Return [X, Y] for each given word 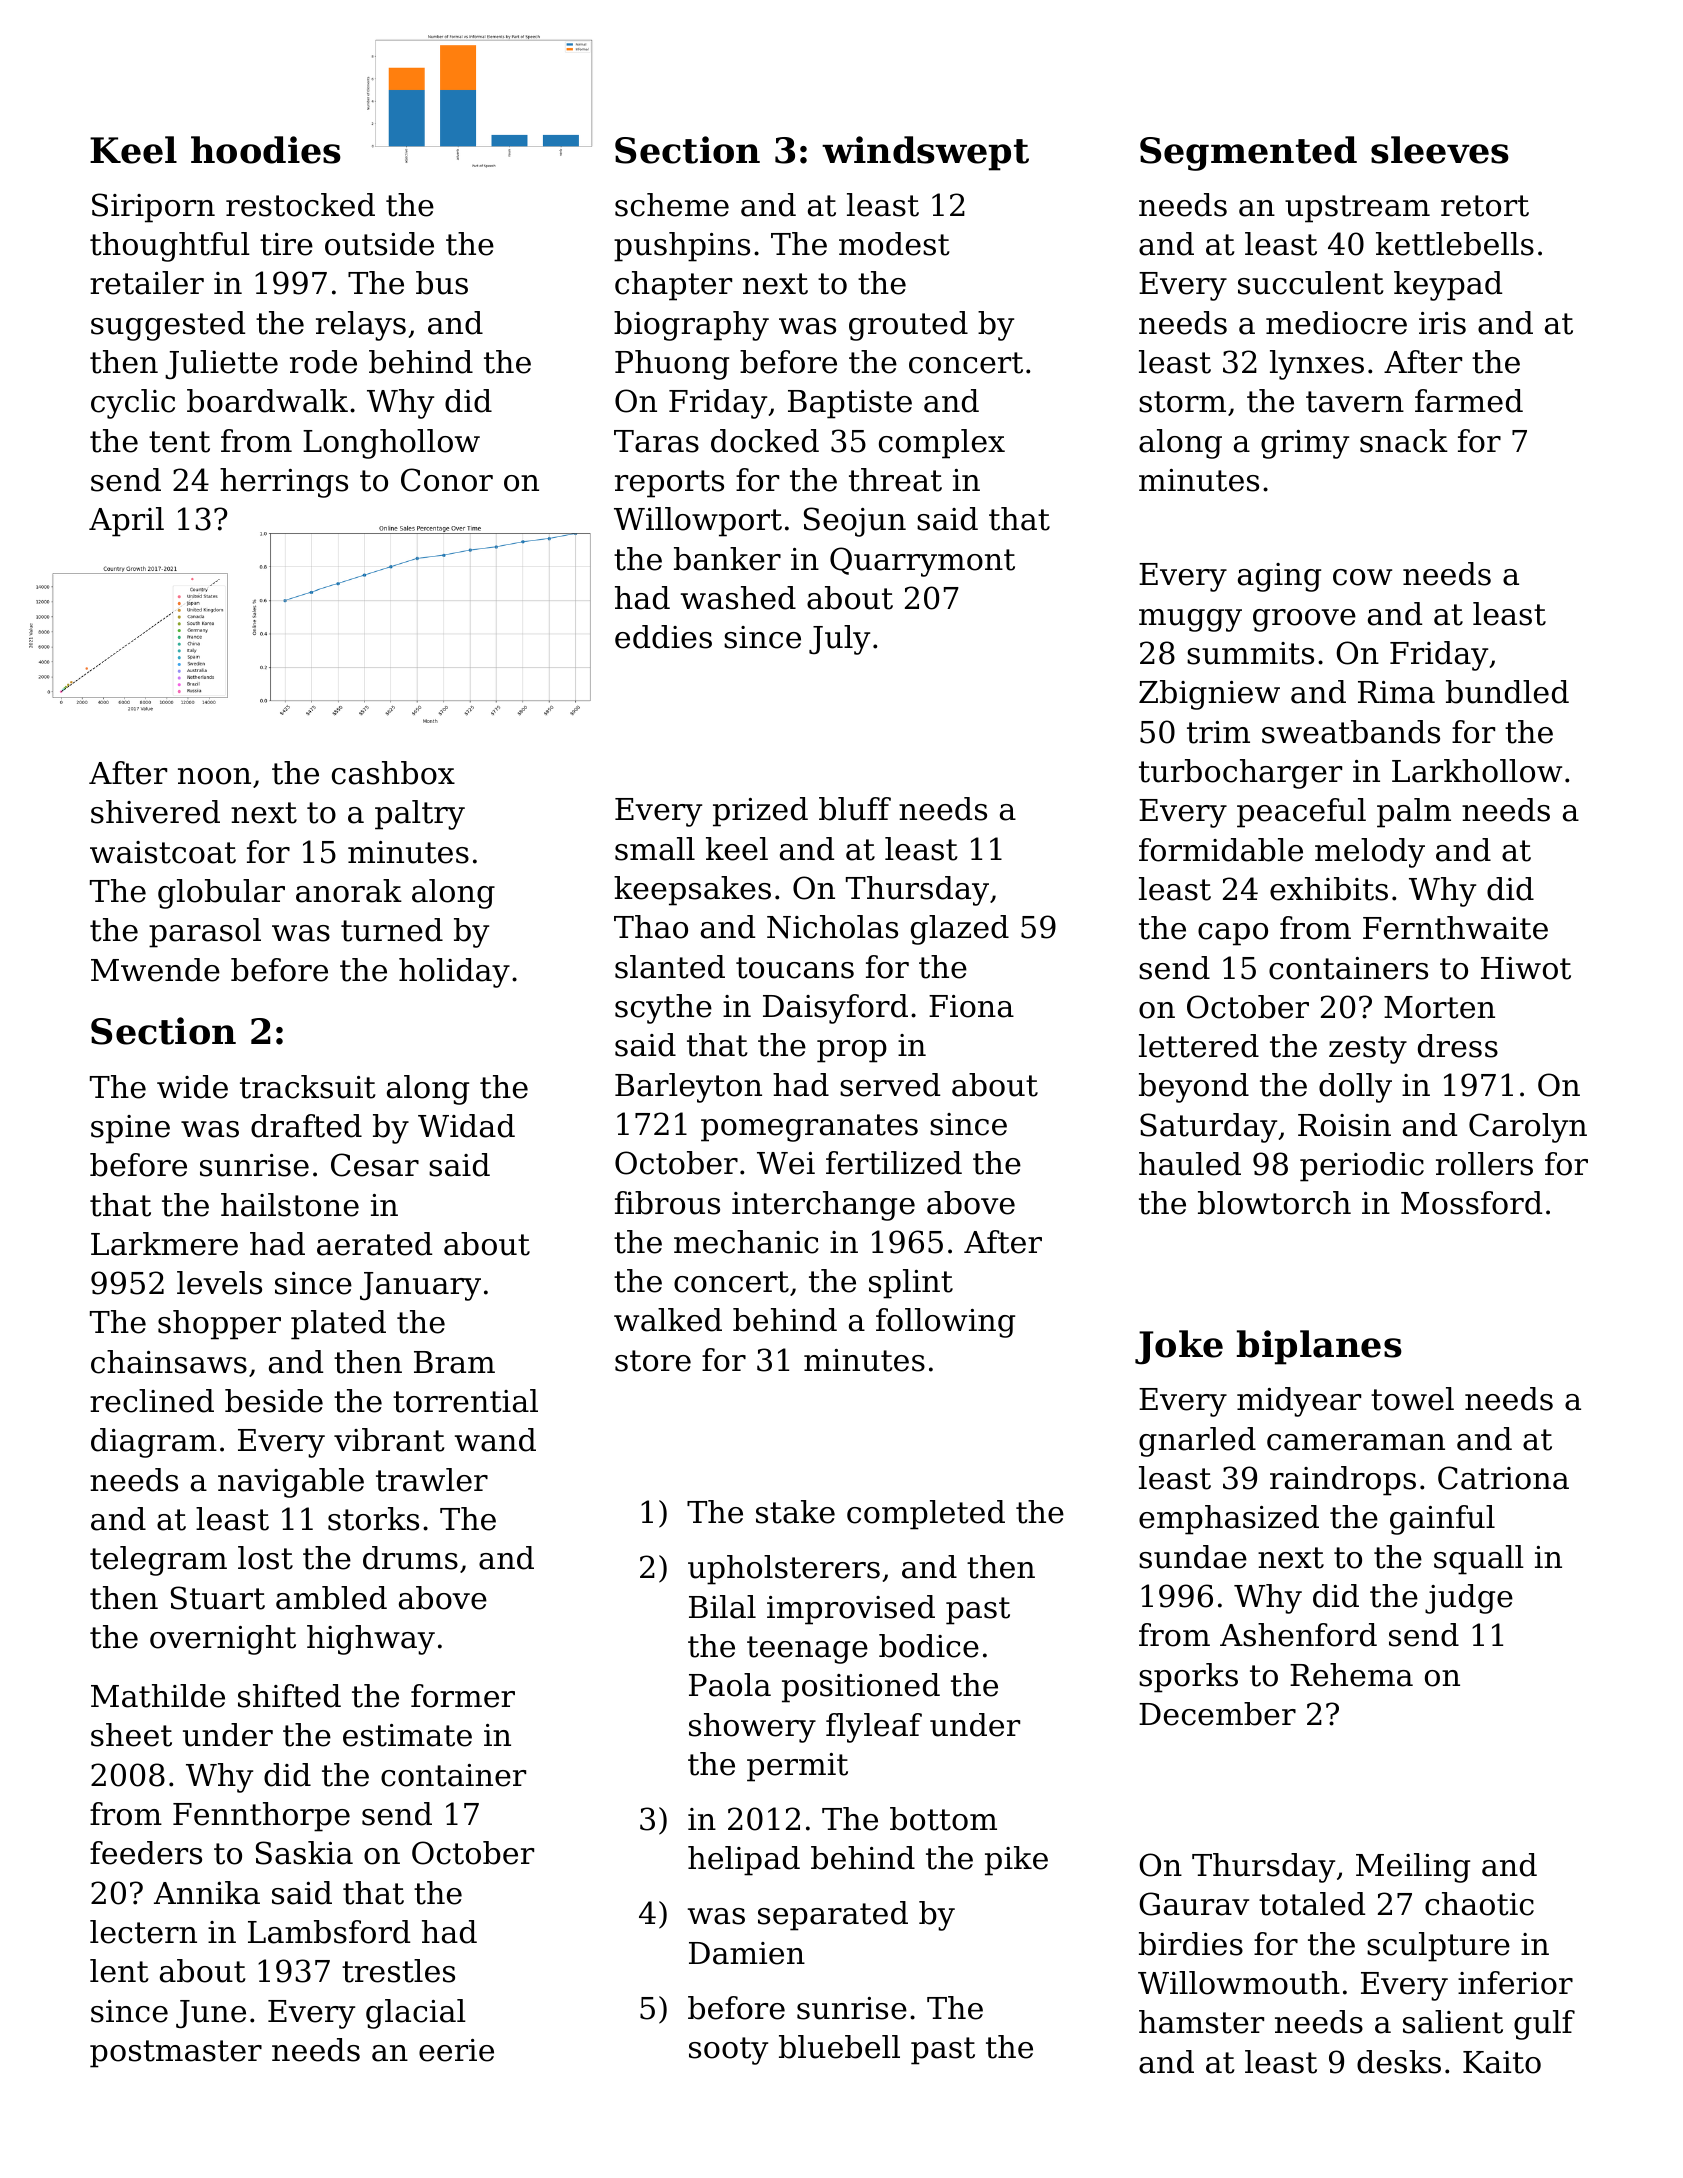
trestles [398, 1971]
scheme [672, 205]
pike [1016, 1861]
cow [1362, 577]
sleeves [1440, 150]
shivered [155, 812]
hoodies [266, 150]
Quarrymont [922, 562]
